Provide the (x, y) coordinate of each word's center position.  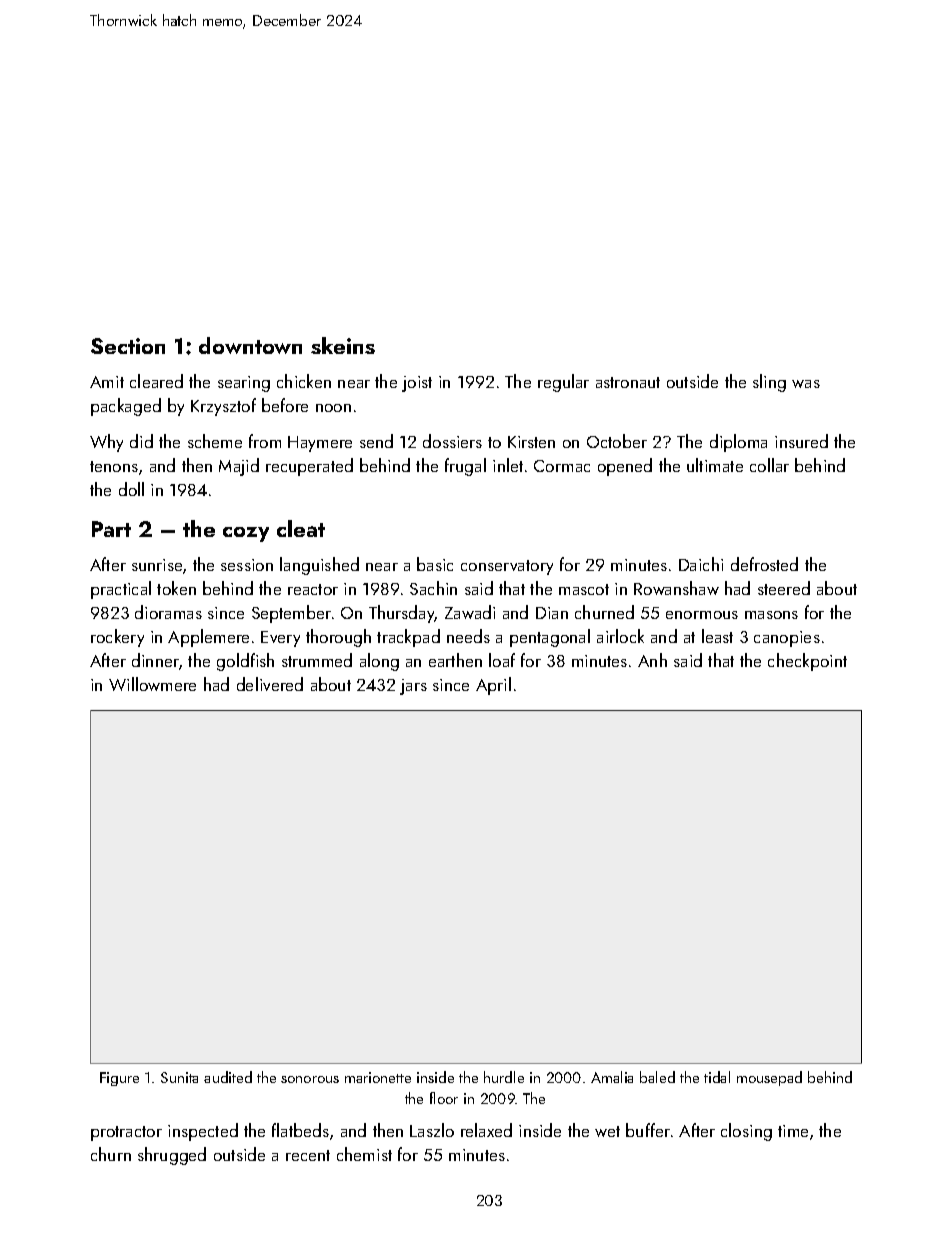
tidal (717, 1077)
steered (784, 588)
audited (228, 1077)
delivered (270, 684)
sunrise (157, 565)
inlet (508, 465)
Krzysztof (223, 407)
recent (308, 1155)
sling (769, 383)
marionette (378, 1077)
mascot (584, 589)
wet (607, 1131)
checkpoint (807, 662)
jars (413, 687)
